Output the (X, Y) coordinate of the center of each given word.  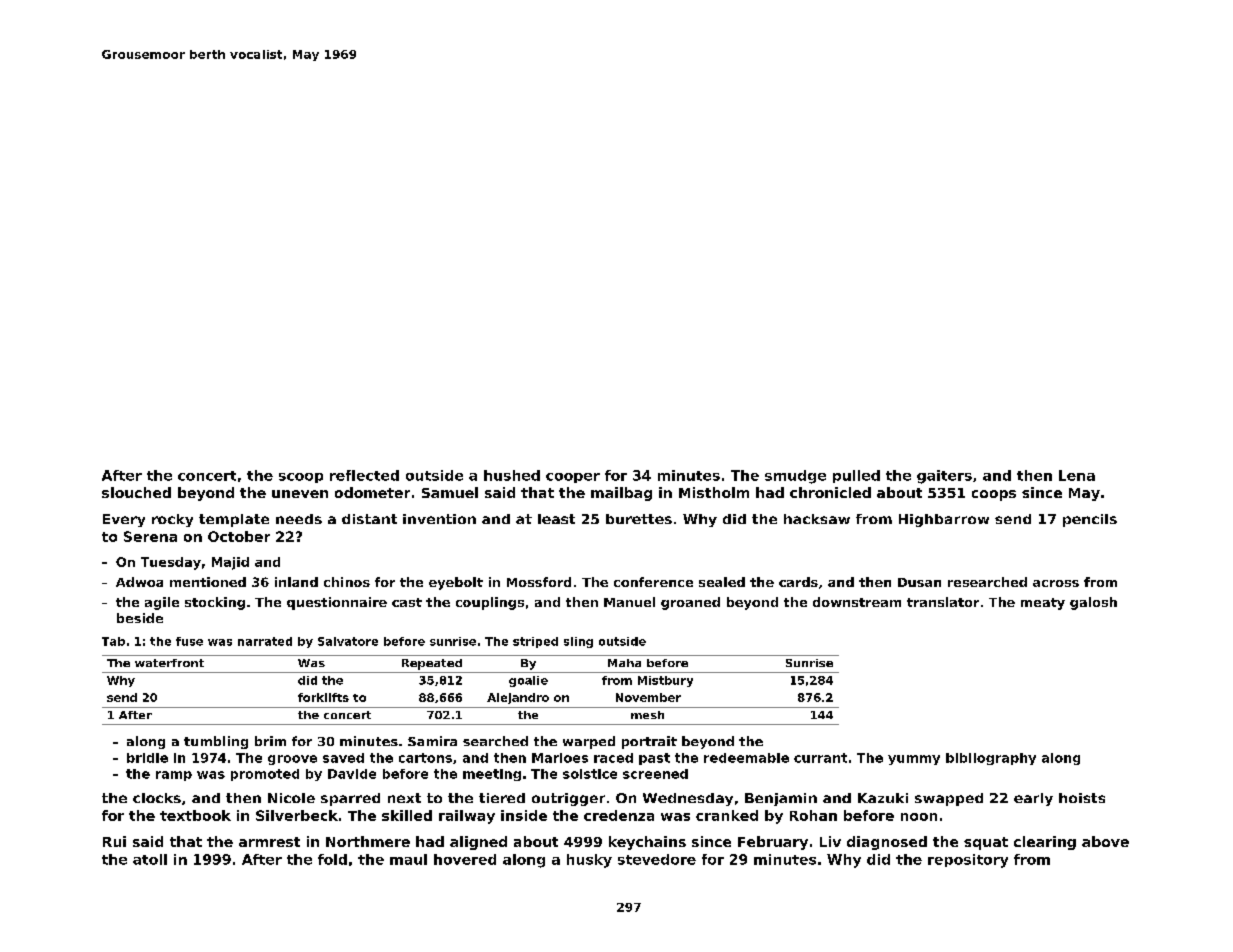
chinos (347, 582)
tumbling (216, 742)
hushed (512, 475)
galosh (1093, 603)
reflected (364, 475)
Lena (1077, 475)
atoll (150, 859)
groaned (690, 603)
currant (820, 758)
